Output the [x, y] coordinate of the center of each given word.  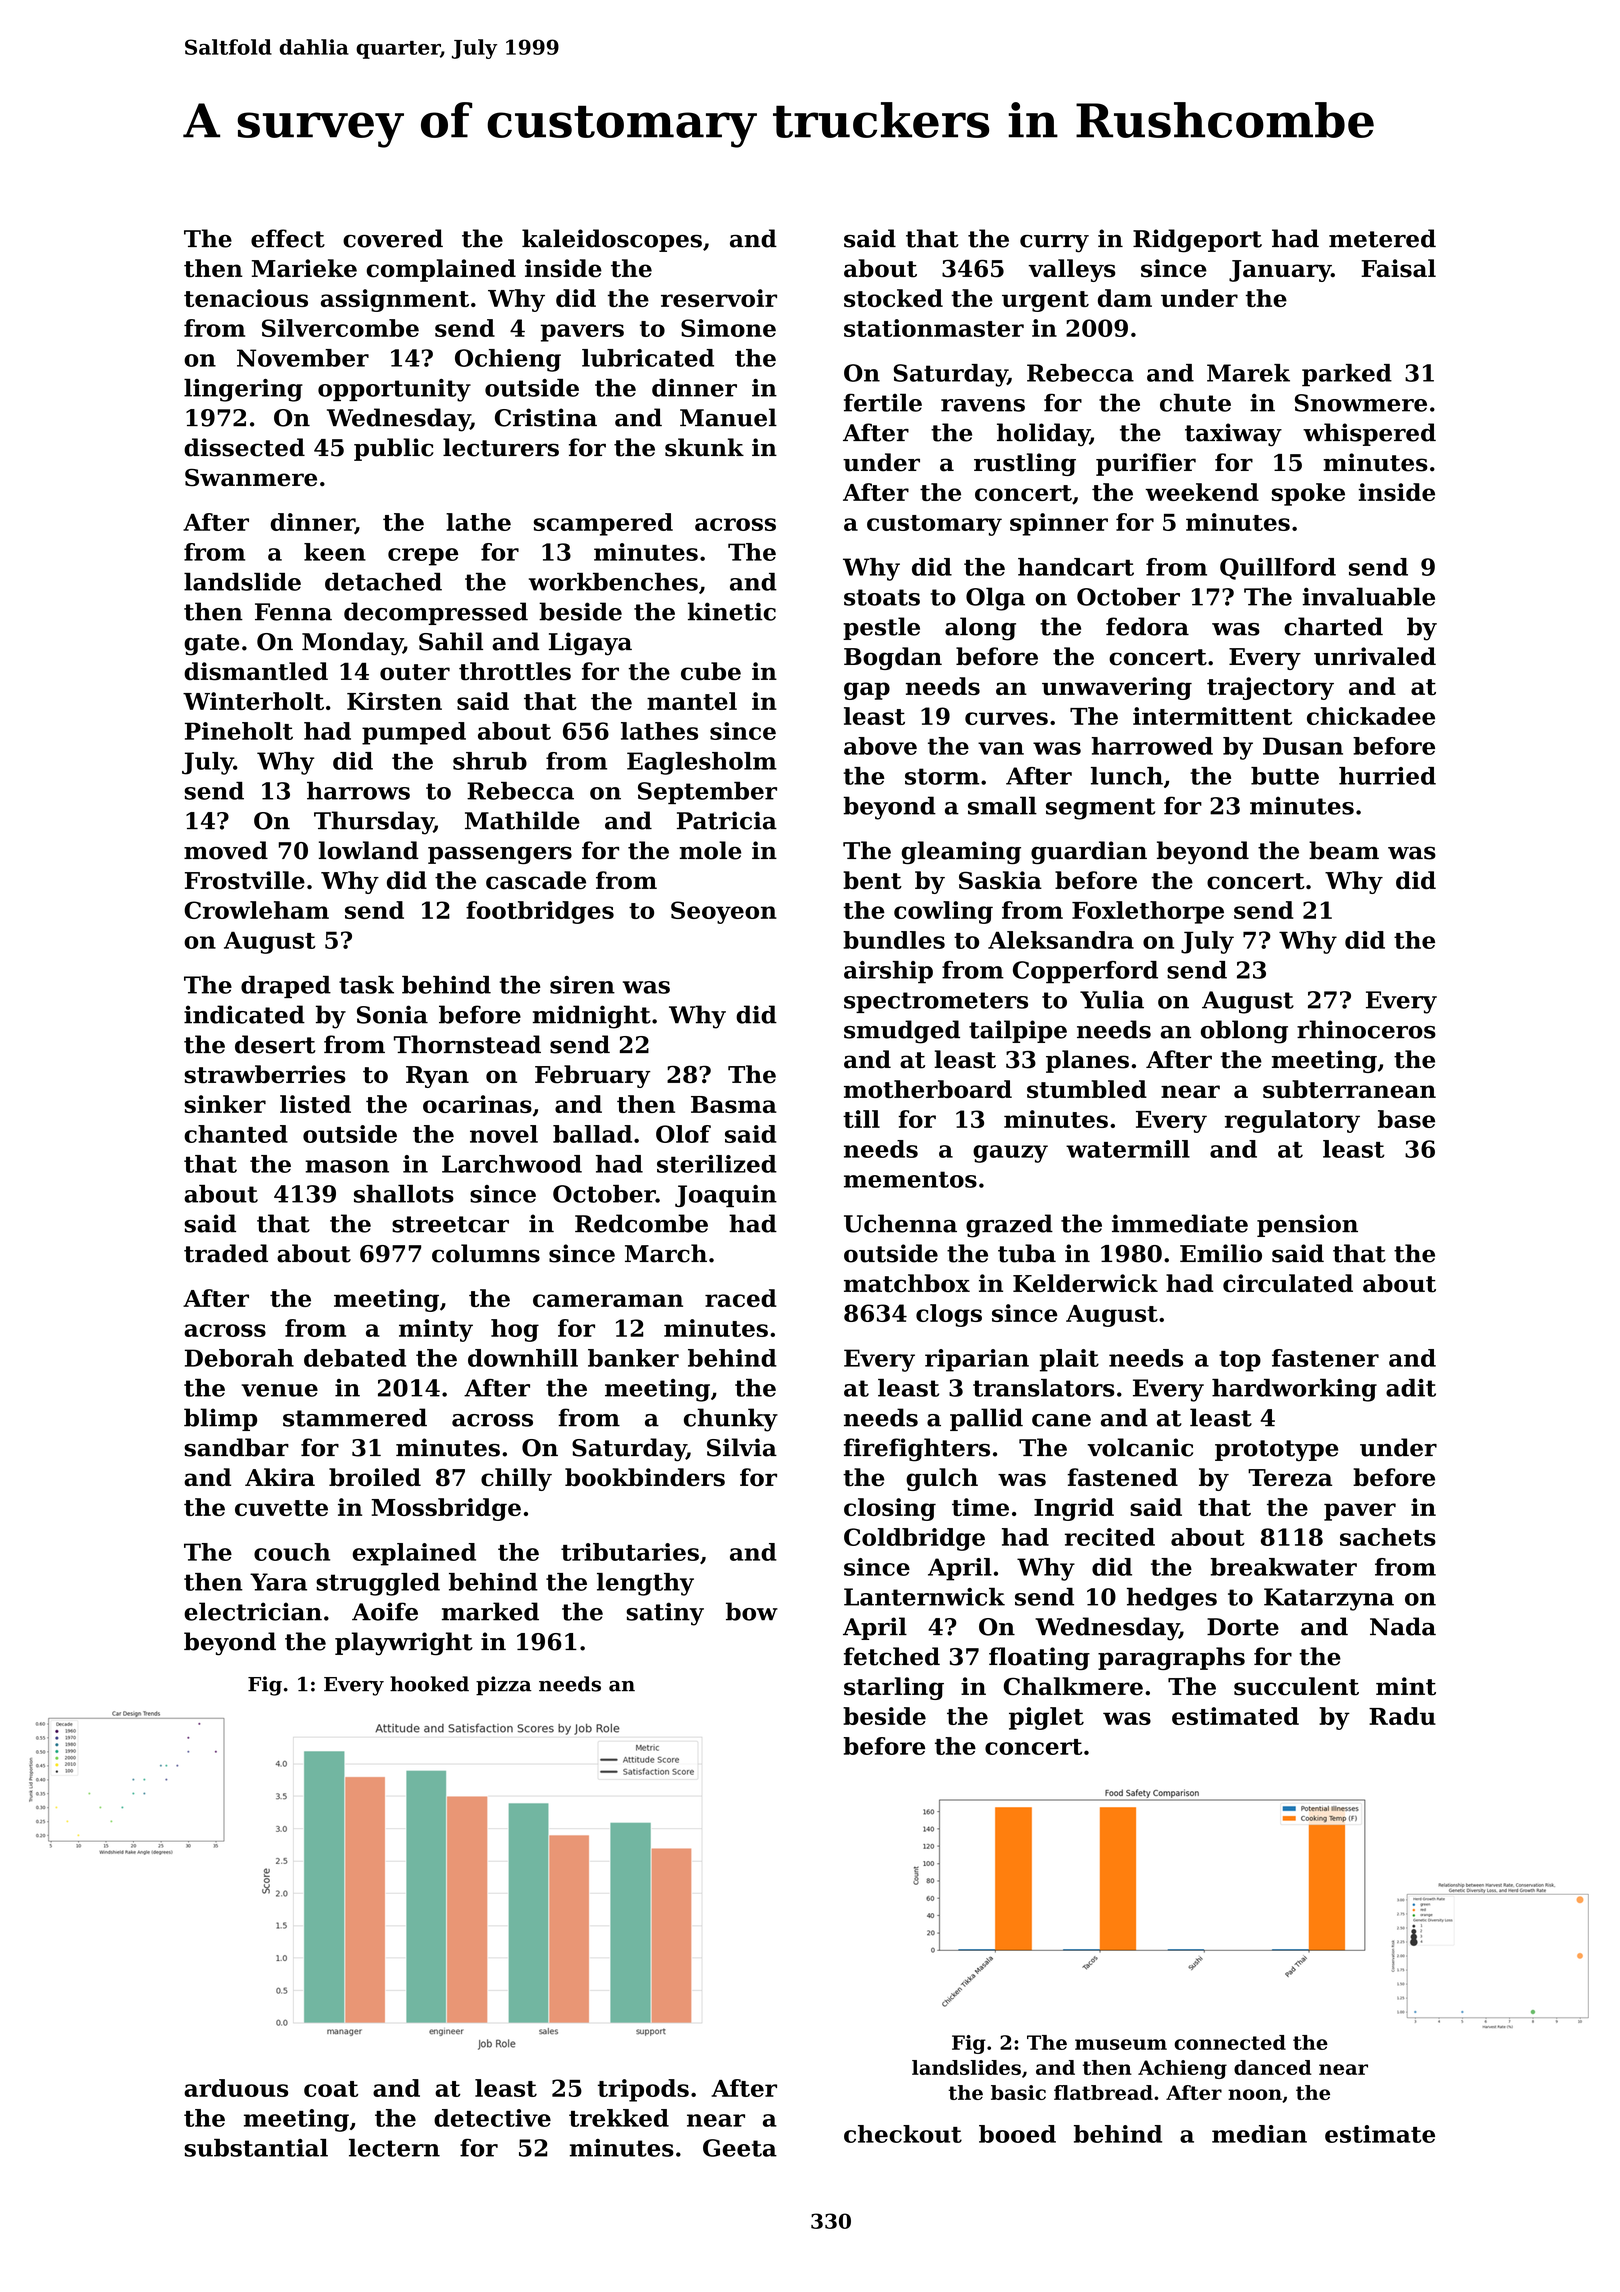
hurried [1387, 776]
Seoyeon [724, 912]
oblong [1244, 1032]
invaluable [1369, 596]
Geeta [740, 2148]
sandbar [236, 1447]
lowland [369, 850]
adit [1411, 1388]
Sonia [392, 1014]
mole [710, 850]
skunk [704, 447]
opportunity [394, 390]
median [1259, 2134]
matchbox [907, 1283]
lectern [394, 2148]
